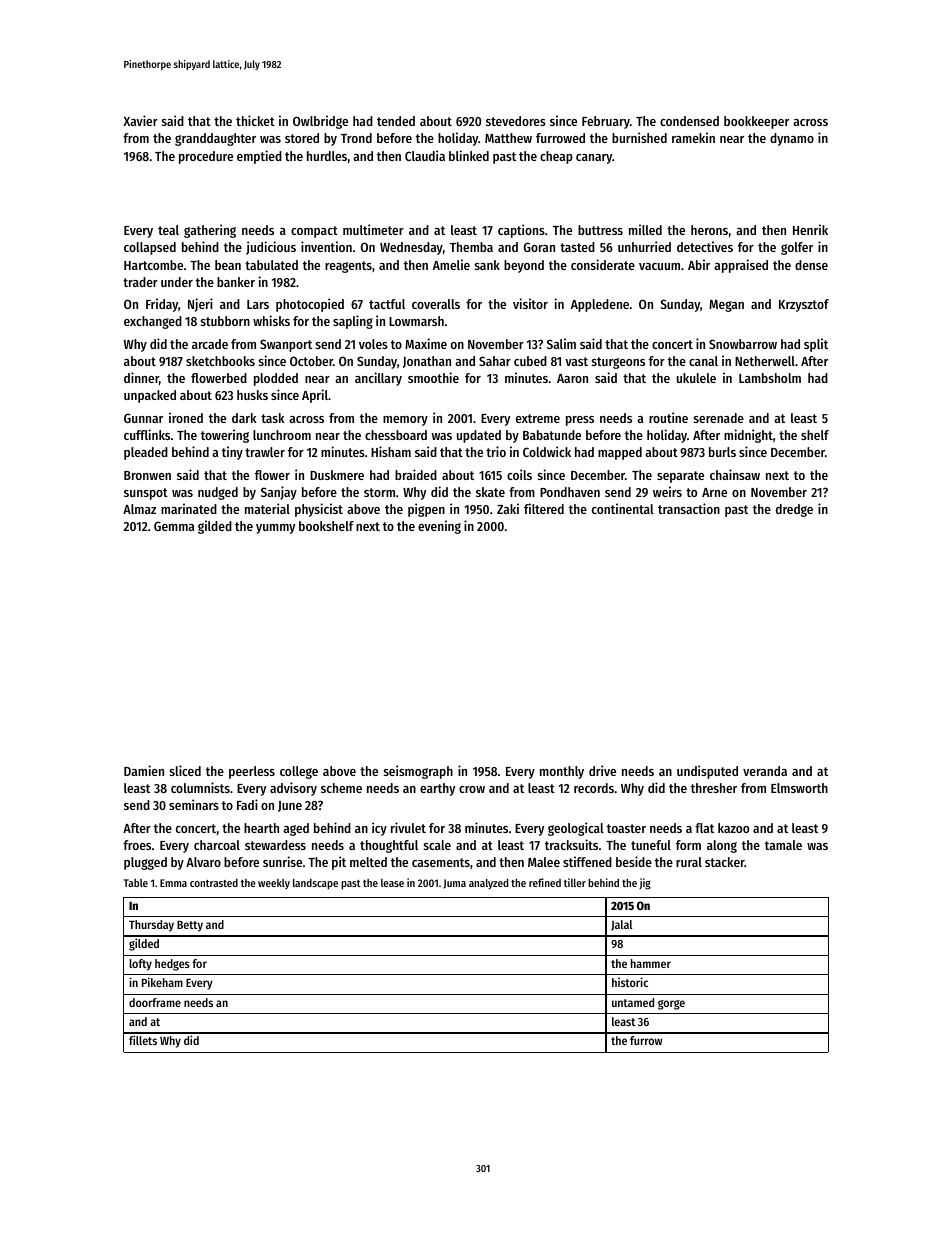  I want to click on memory, so click(405, 421).
